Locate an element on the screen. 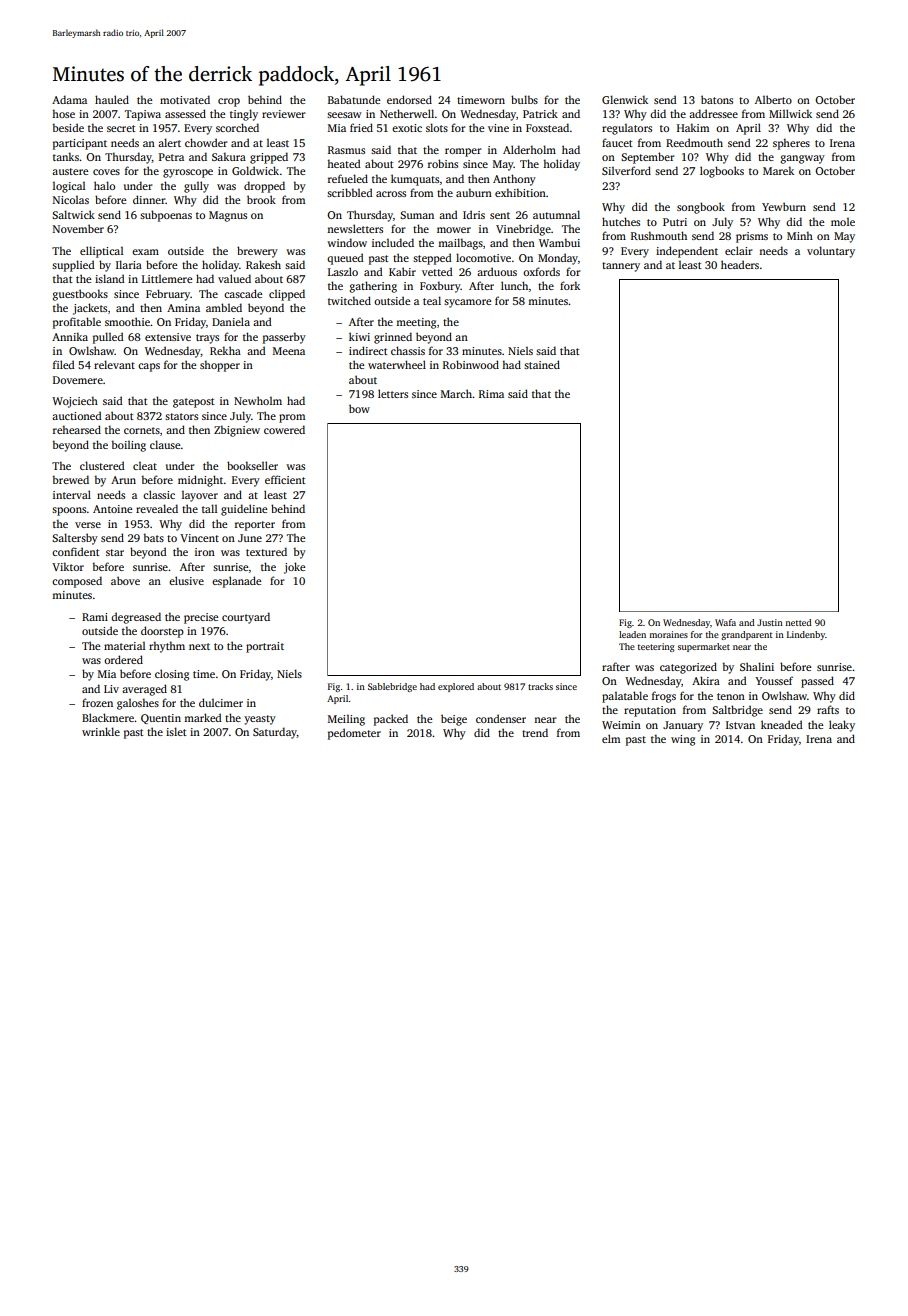  included is located at coordinates (393, 242).
